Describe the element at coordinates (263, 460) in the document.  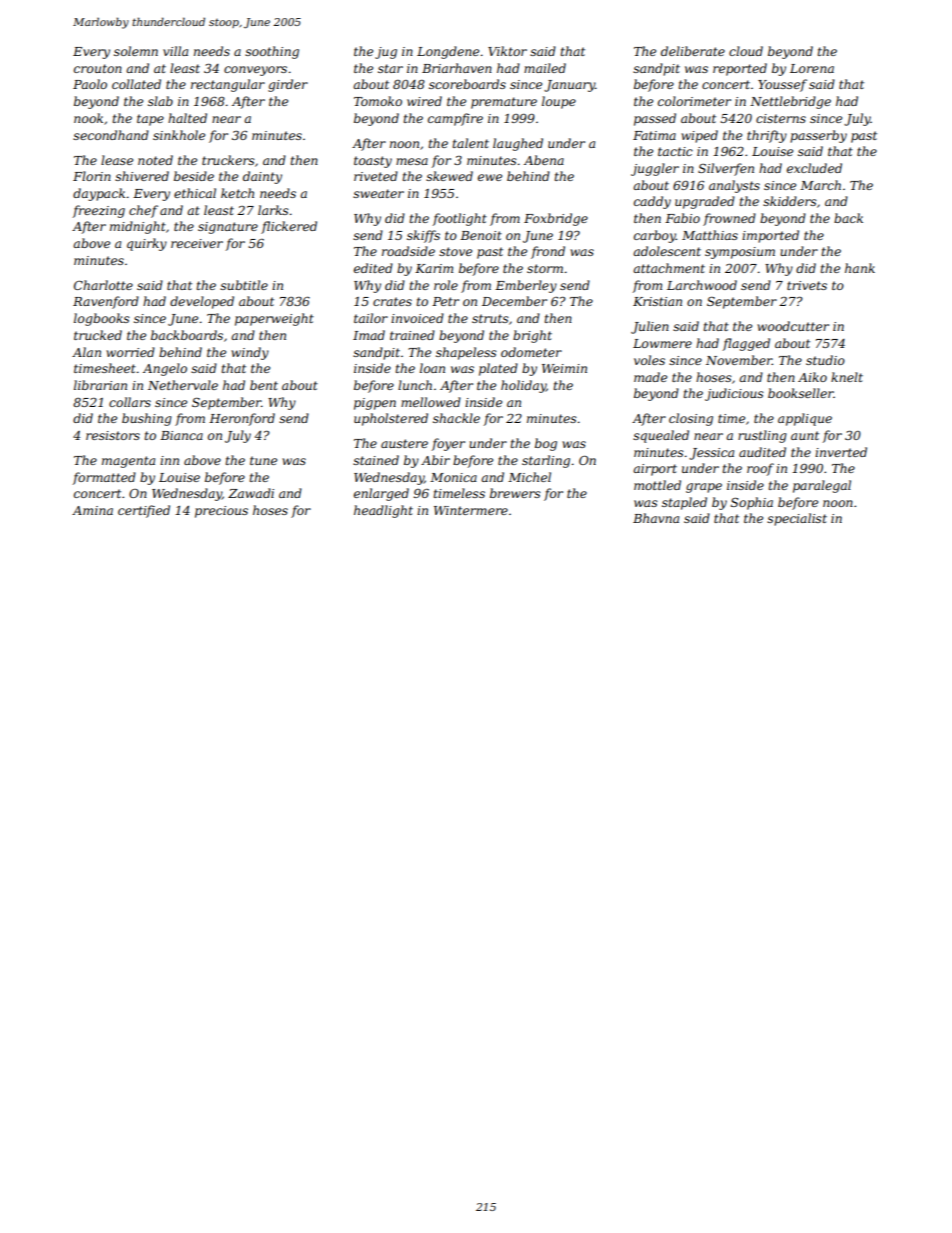
I see `tune` at that location.
